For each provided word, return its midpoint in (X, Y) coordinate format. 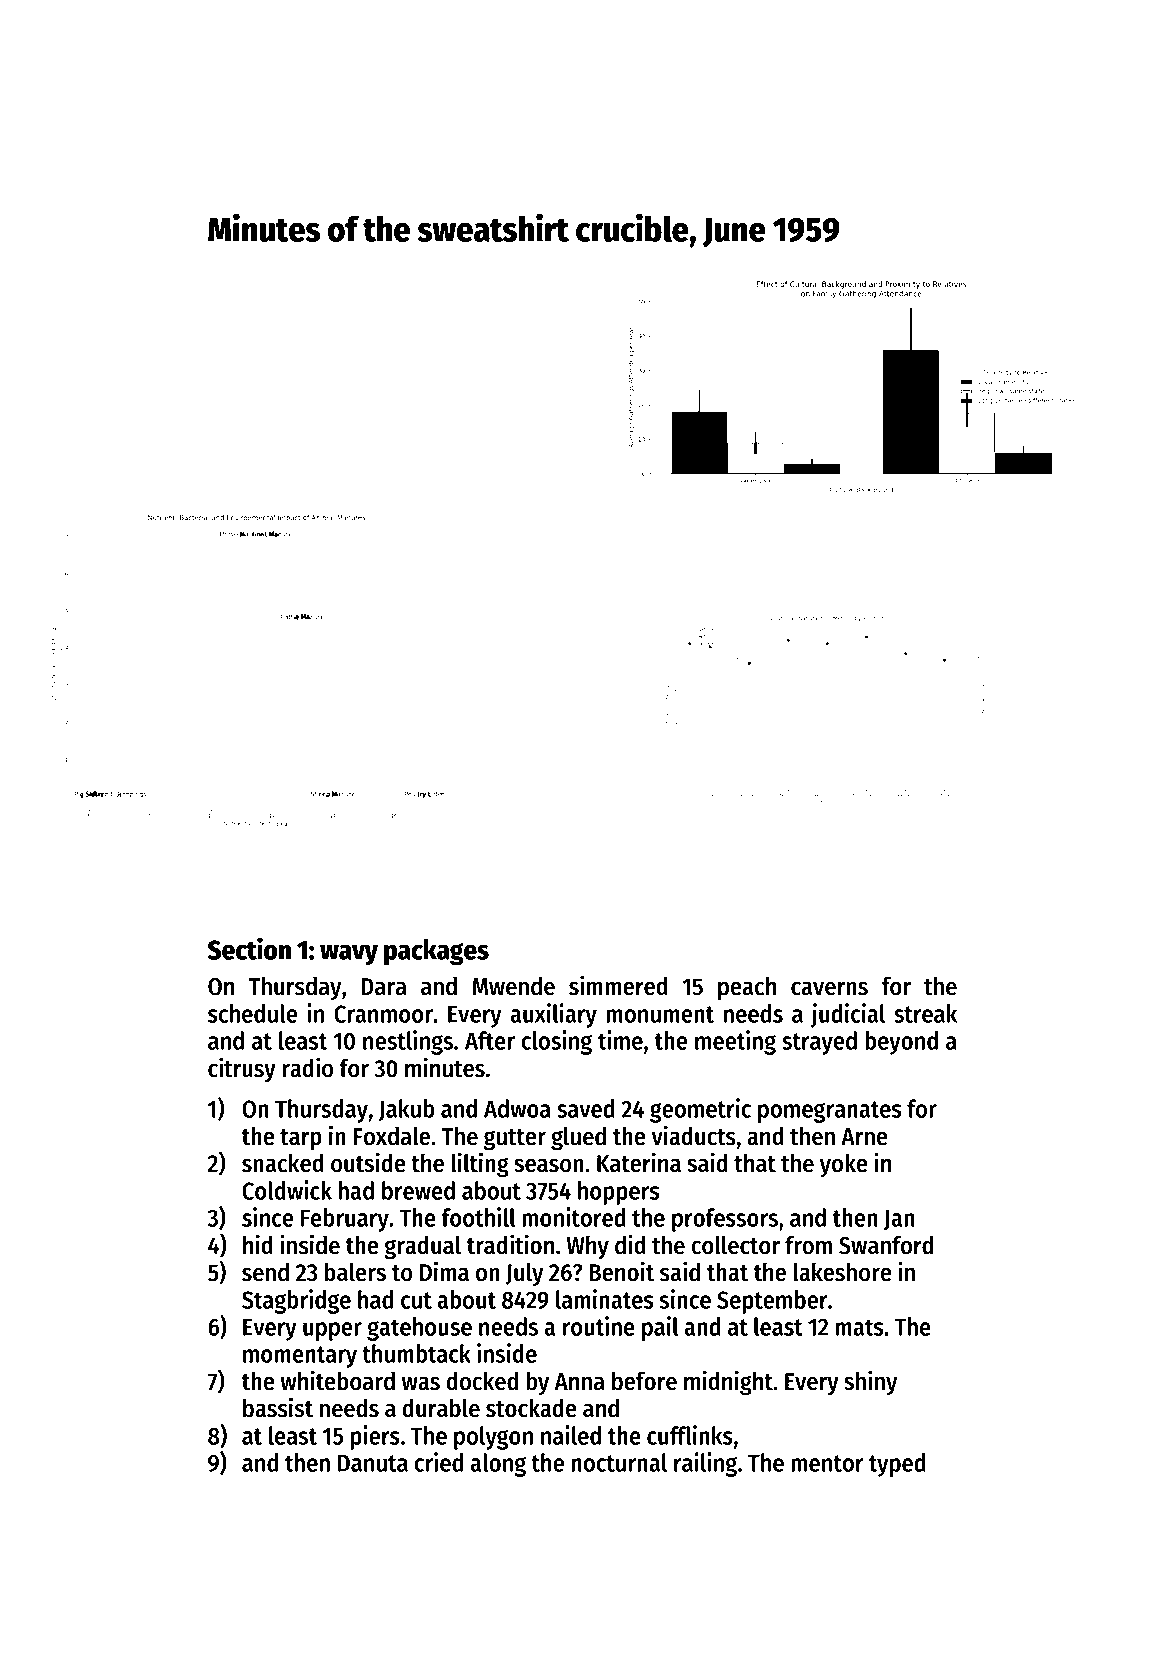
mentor (827, 1463)
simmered (618, 985)
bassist (278, 1407)
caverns (829, 988)
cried (438, 1462)
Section (249, 948)
